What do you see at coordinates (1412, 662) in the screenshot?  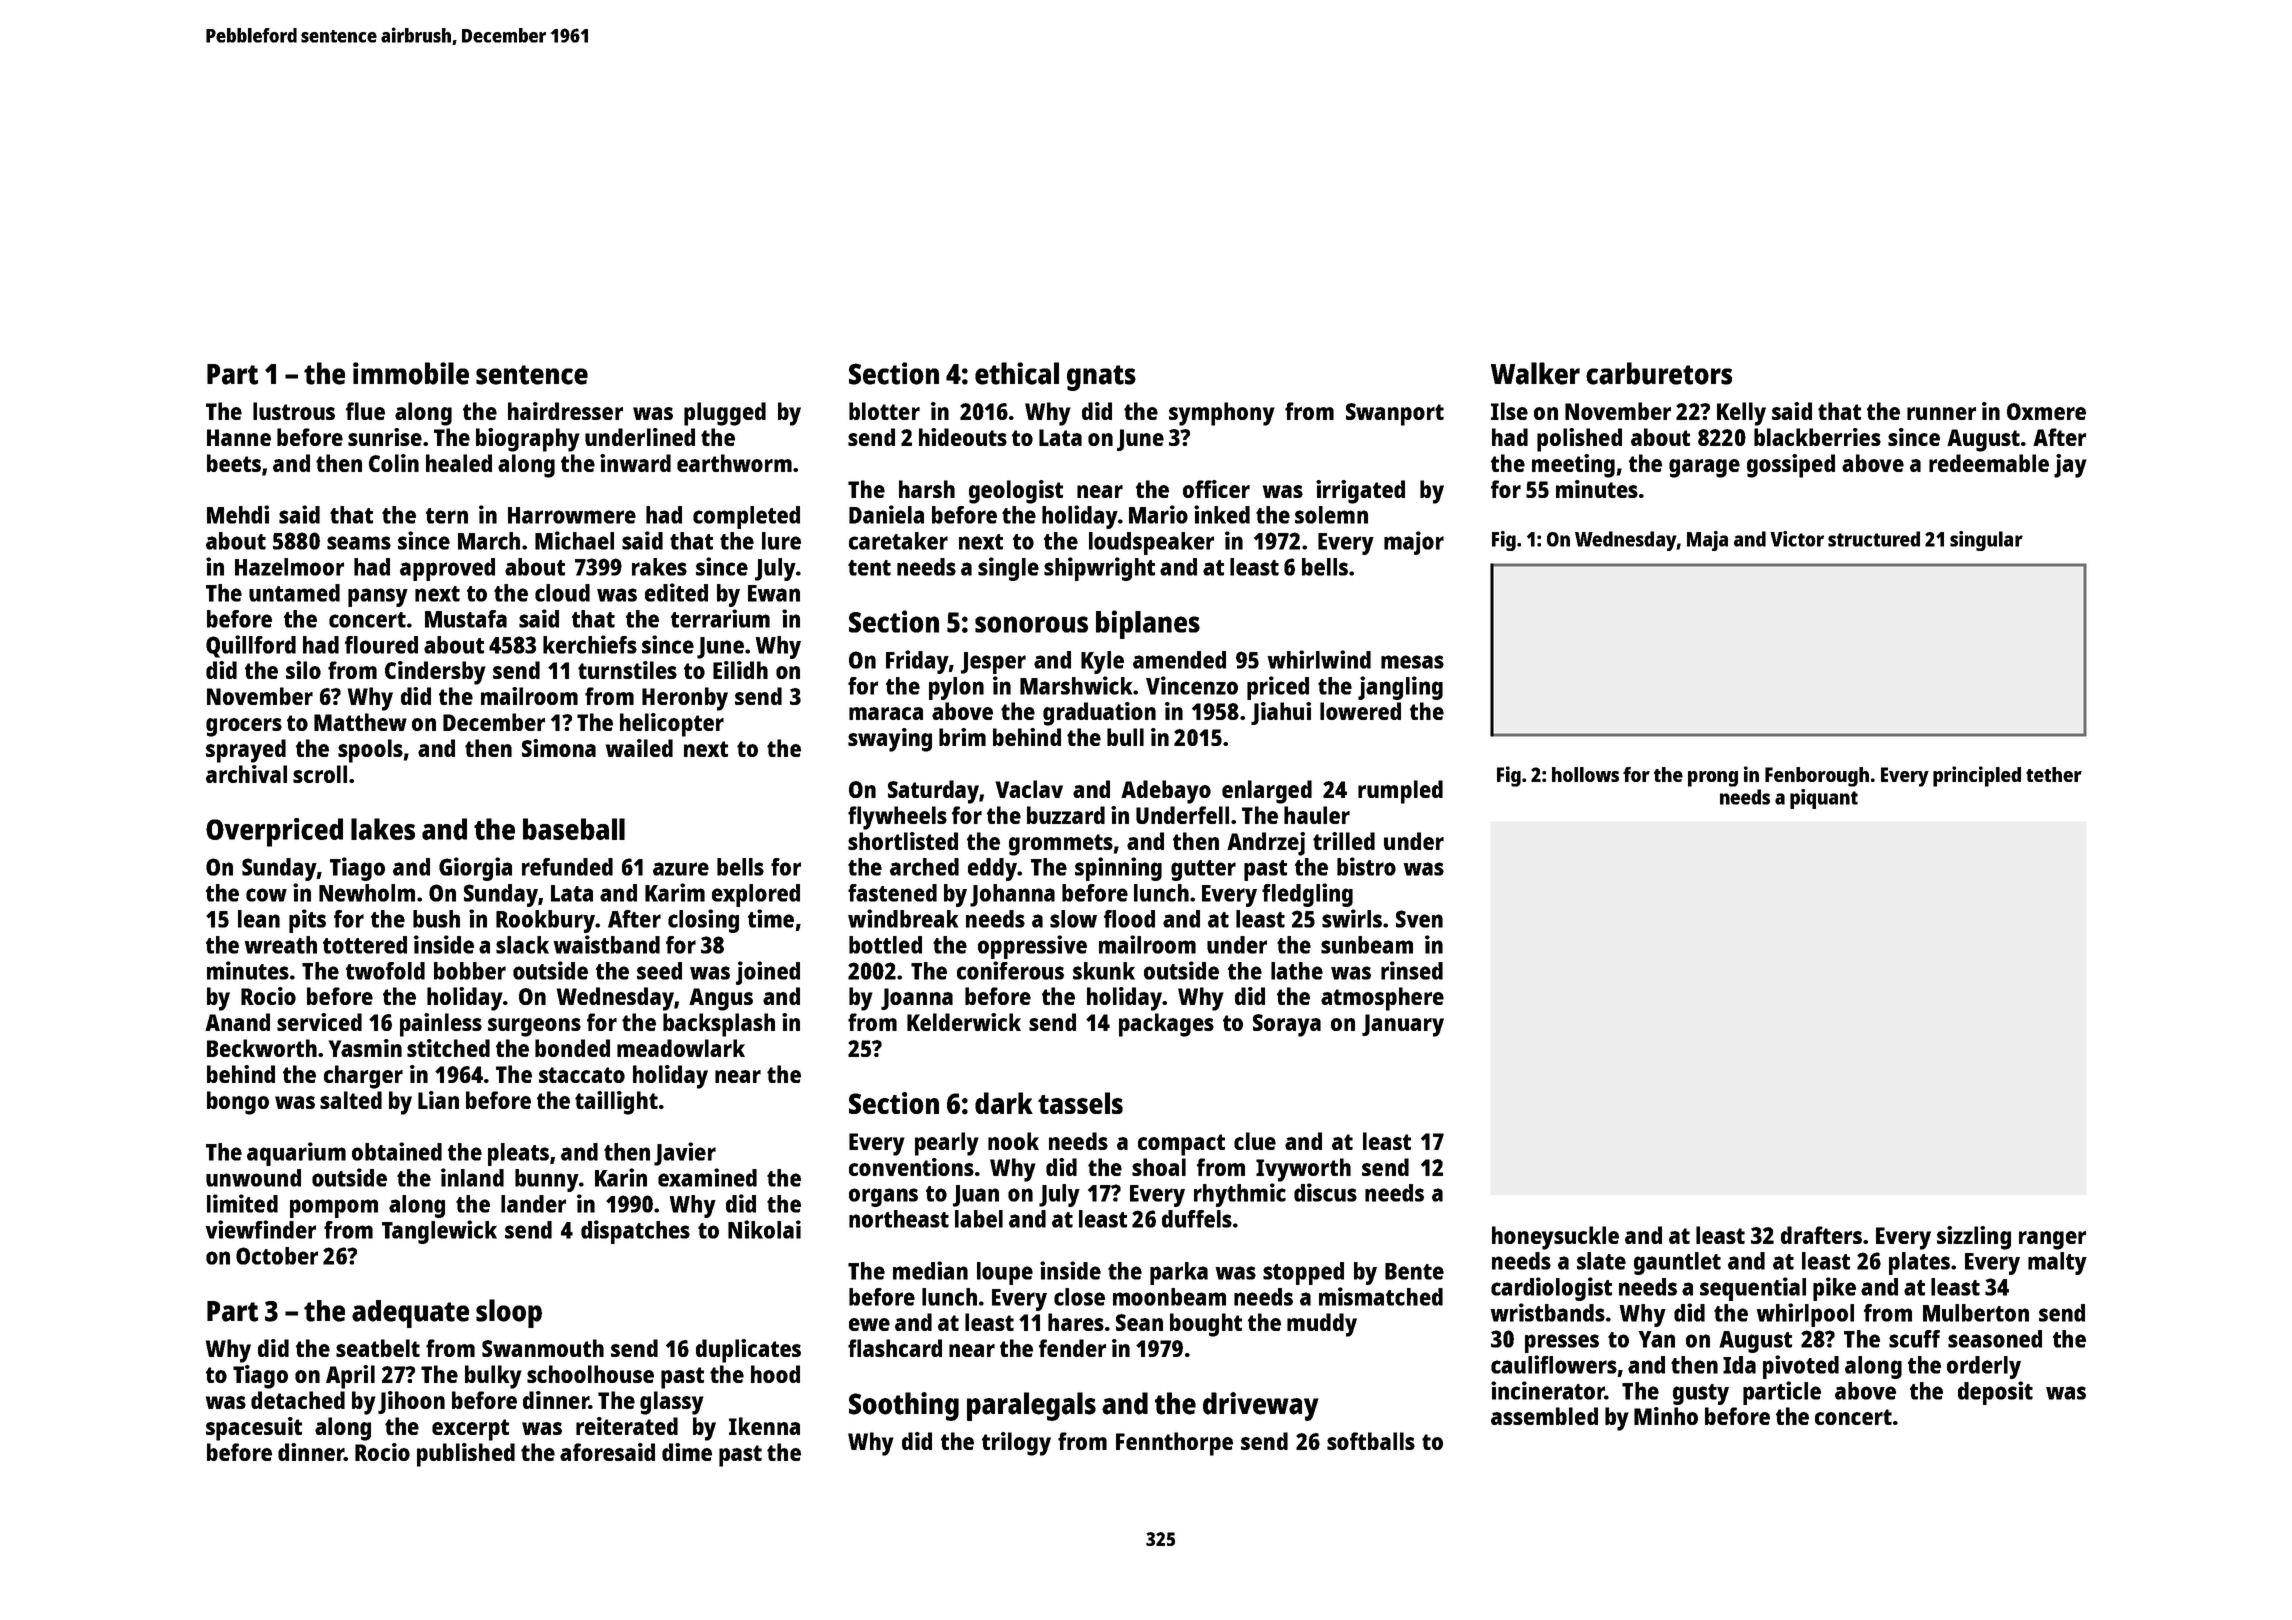 I see `mesas` at bounding box center [1412, 662].
